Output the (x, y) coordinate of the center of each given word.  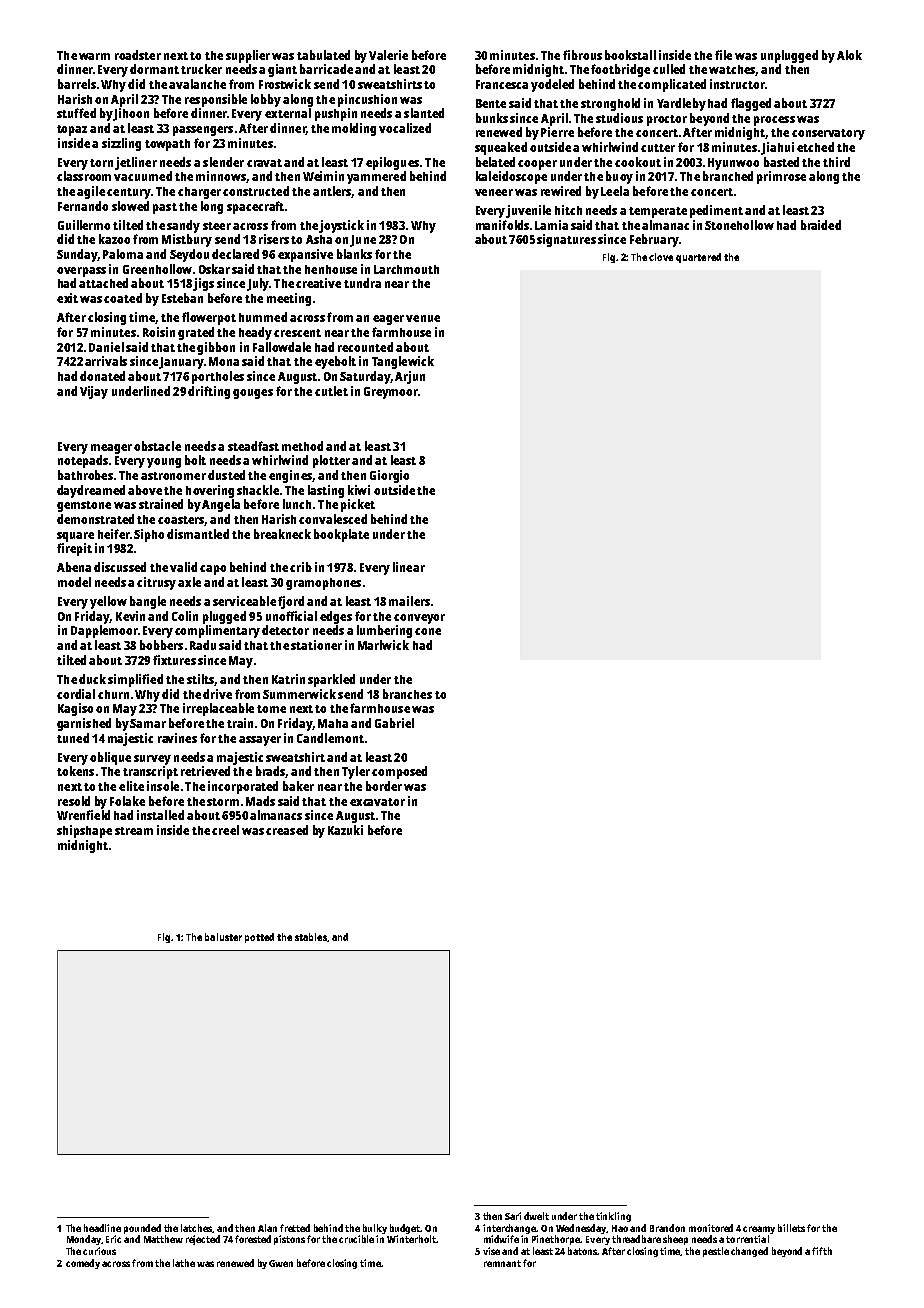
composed (399, 772)
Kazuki (345, 830)
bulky (375, 1229)
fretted (295, 1228)
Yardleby (681, 104)
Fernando (83, 206)
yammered (376, 177)
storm (223, 802)
